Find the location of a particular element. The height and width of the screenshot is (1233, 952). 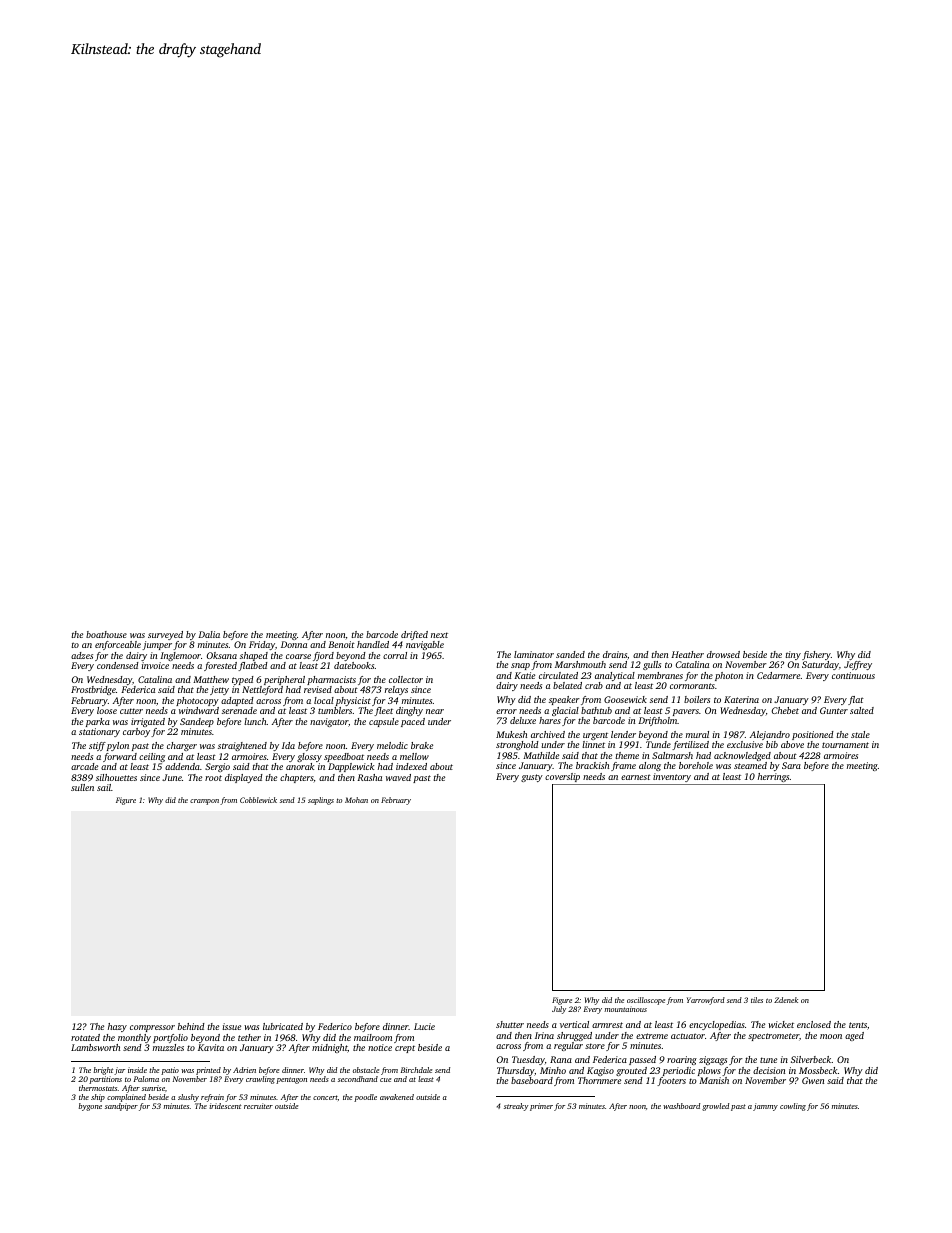

Zdenek is located at coordinates (786, 1000).
